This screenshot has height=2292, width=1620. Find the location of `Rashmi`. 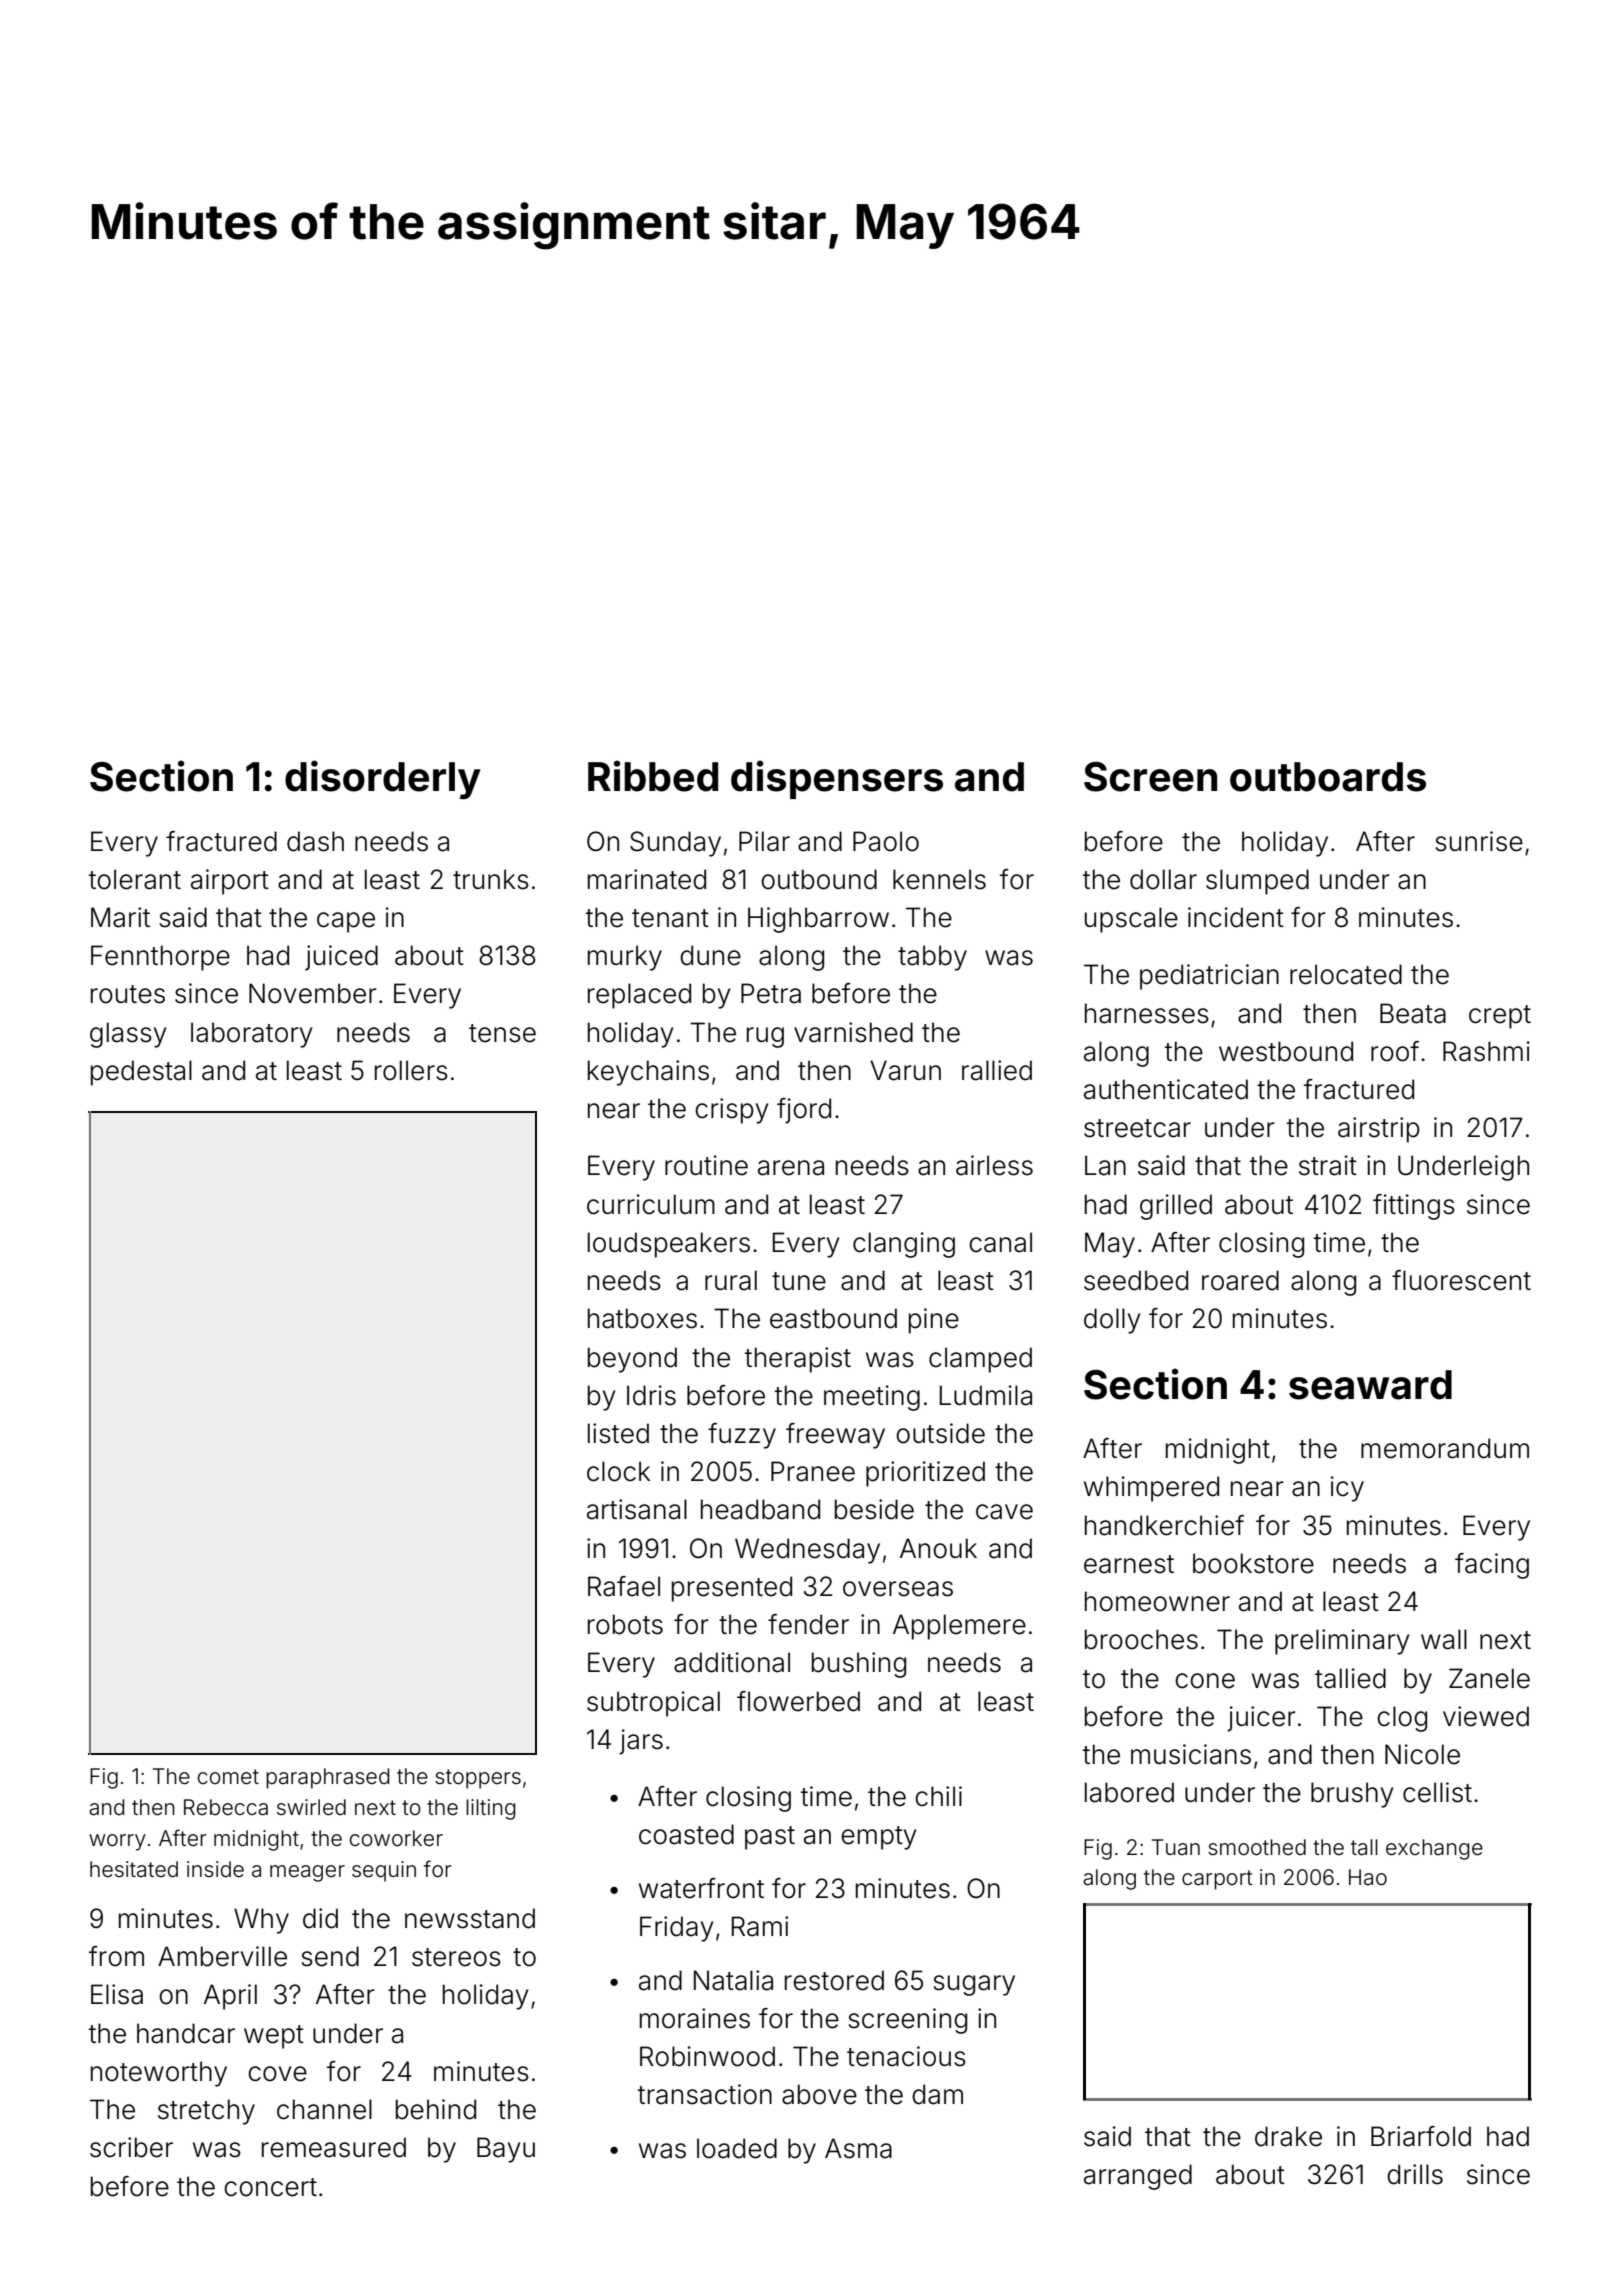

Rashmi is located at coordinates (1486, 1051).
